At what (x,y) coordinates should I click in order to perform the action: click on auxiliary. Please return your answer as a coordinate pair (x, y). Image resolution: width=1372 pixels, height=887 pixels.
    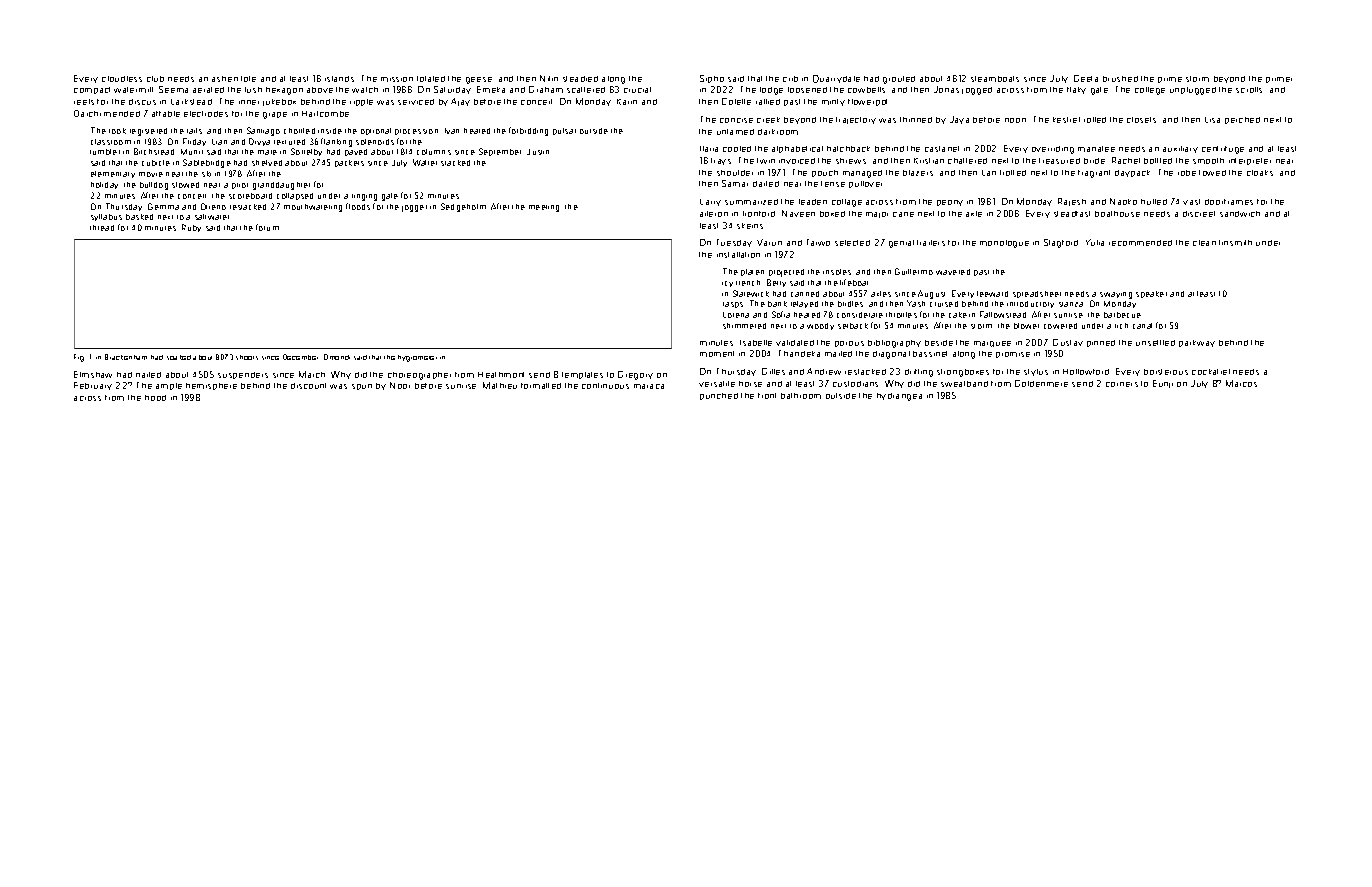
    Looking at the image, I should click on (1180, 149).
